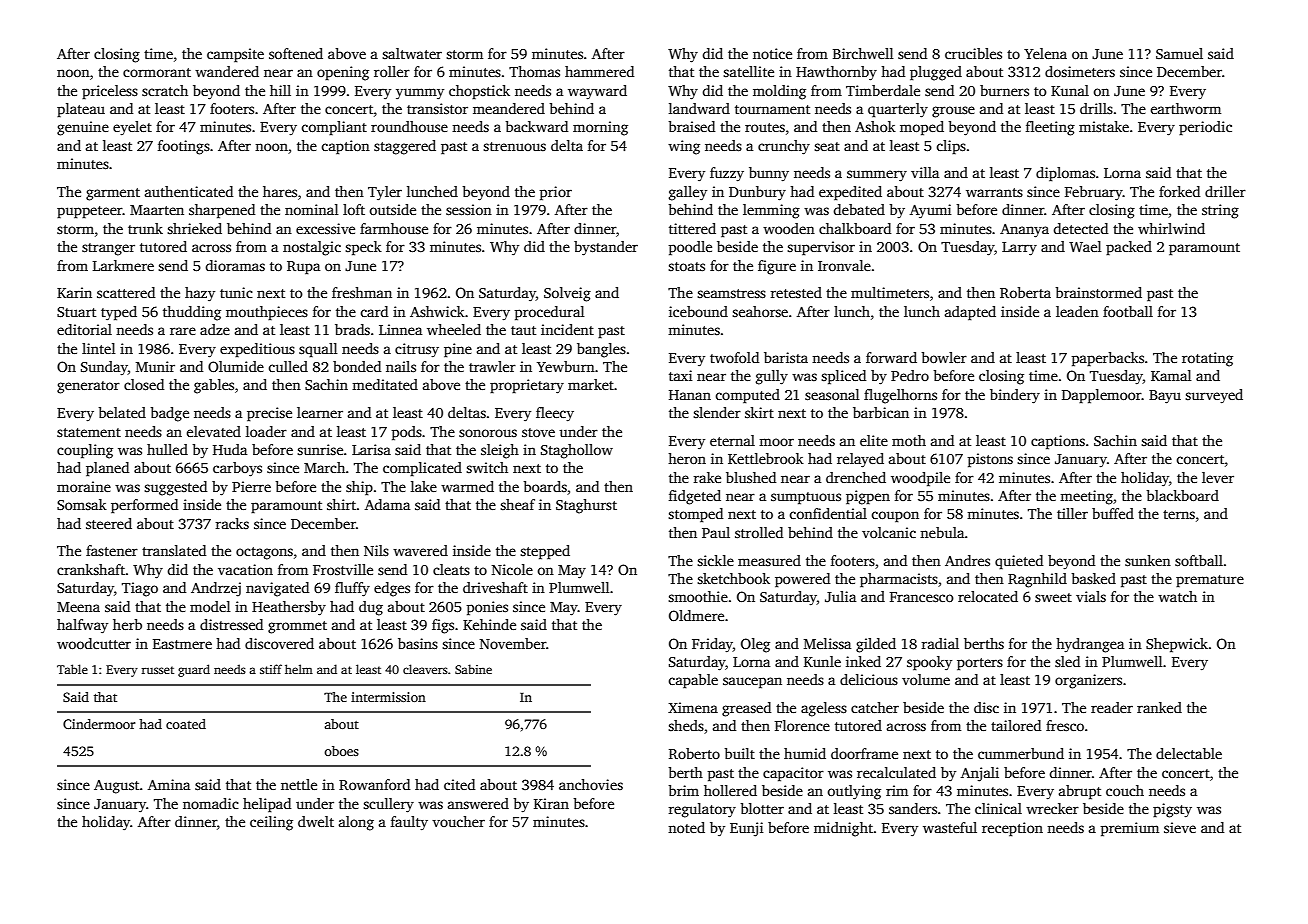  What do you see at coordinates (1128, 311) in the page?
I see `football` at bounding box center [1128, 311].
